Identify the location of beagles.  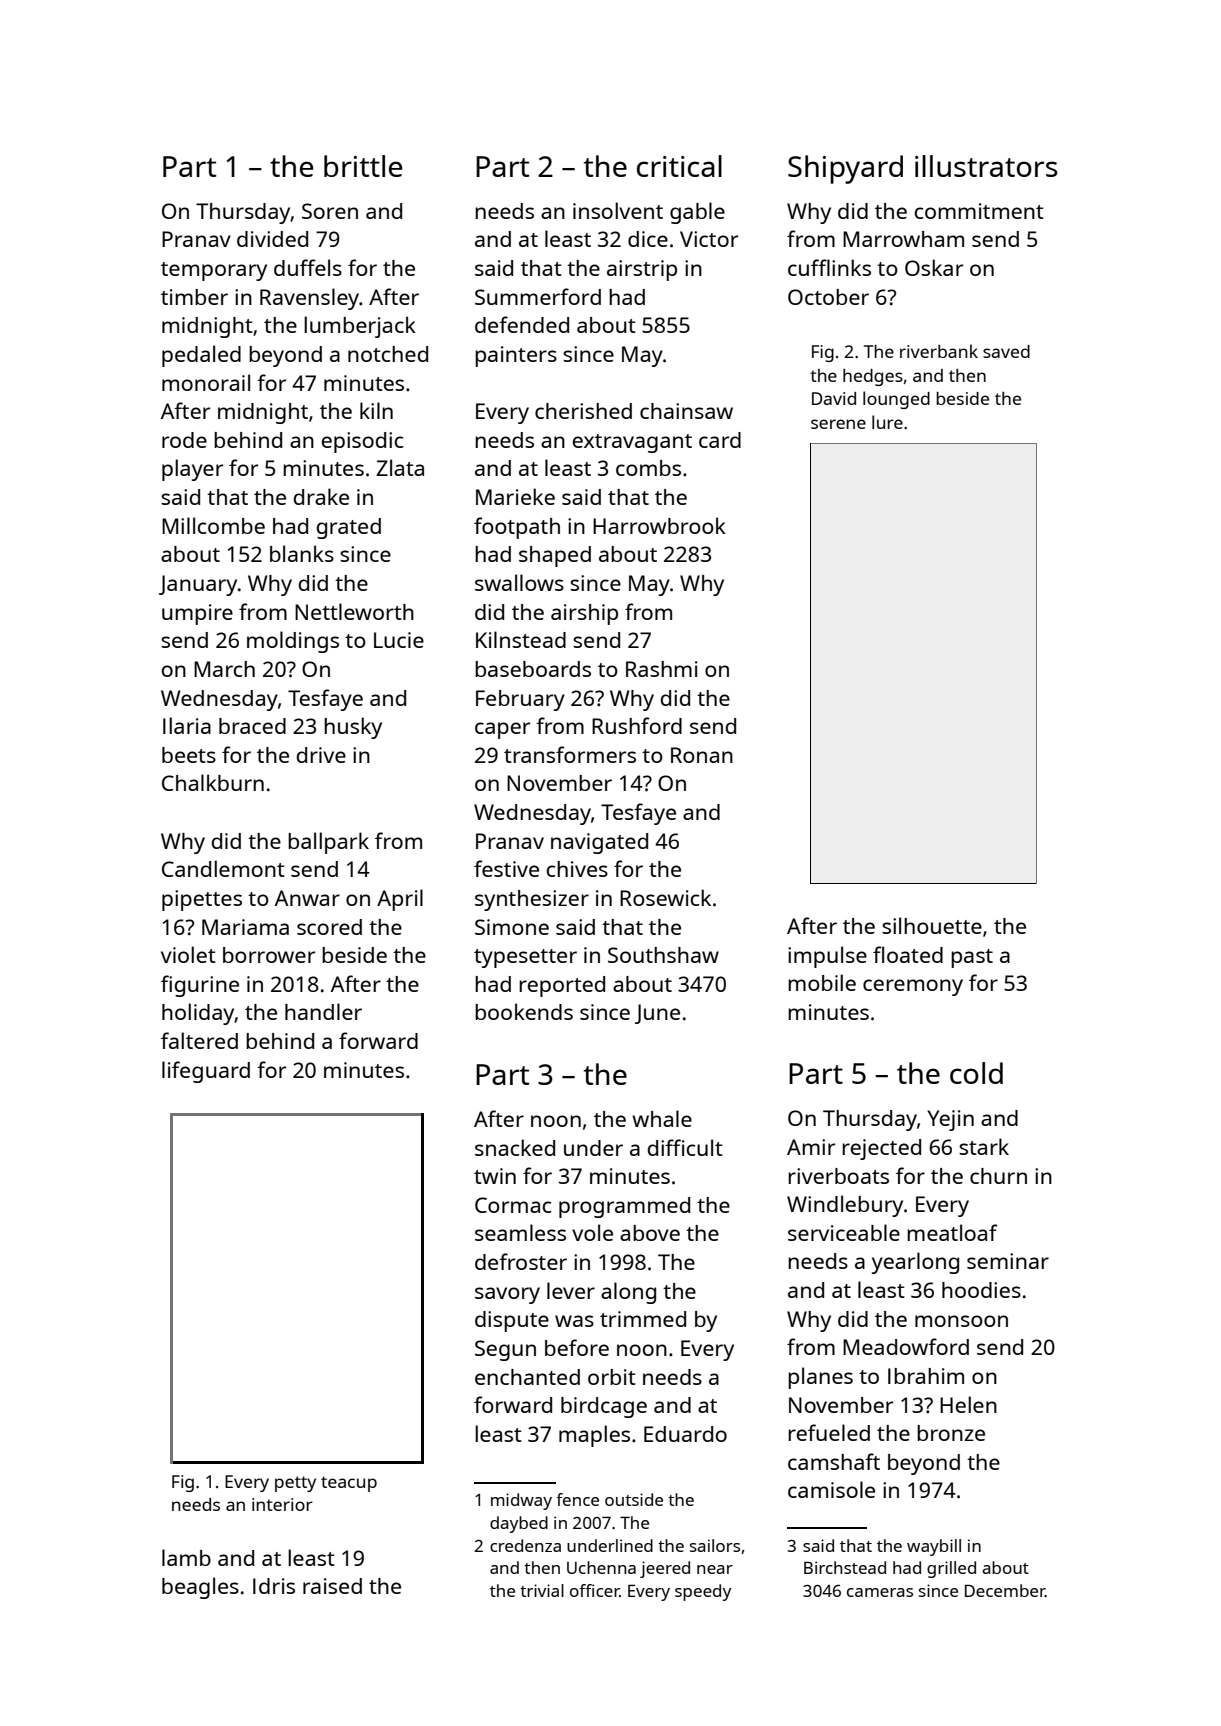
(200, 1588).
